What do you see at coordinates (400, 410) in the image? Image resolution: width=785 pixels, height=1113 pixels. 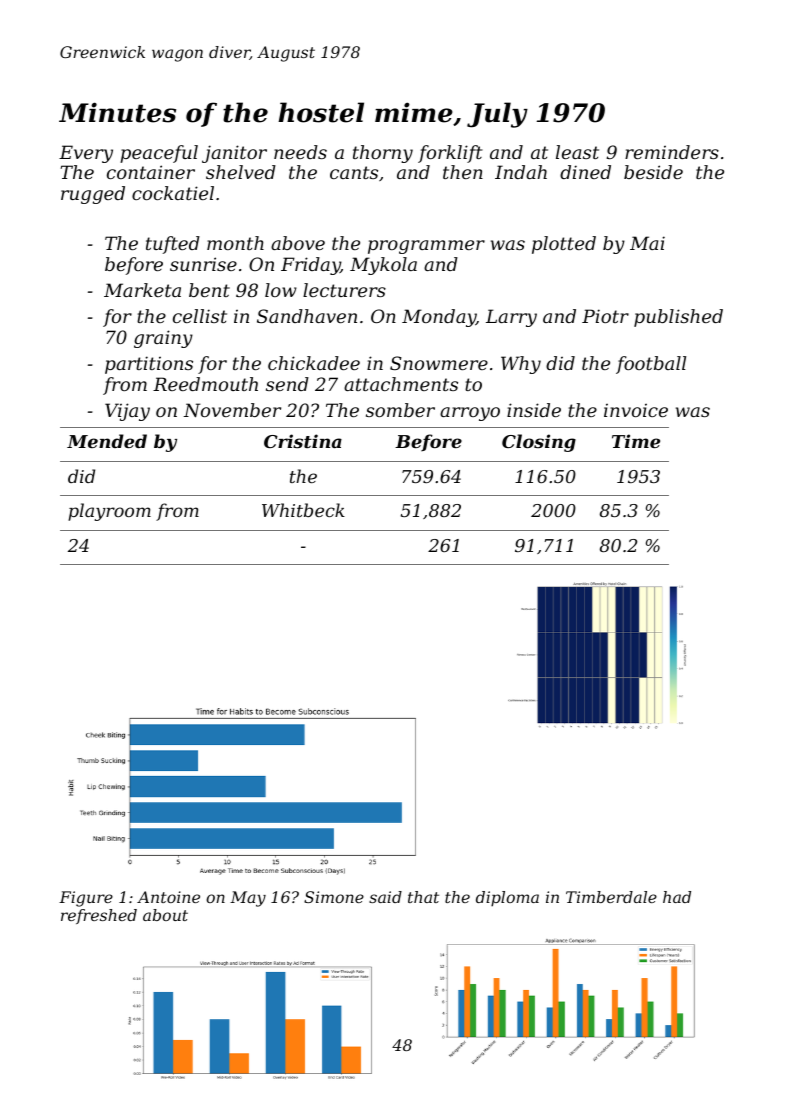 I see `somber` at bounding box center [400, 410].
